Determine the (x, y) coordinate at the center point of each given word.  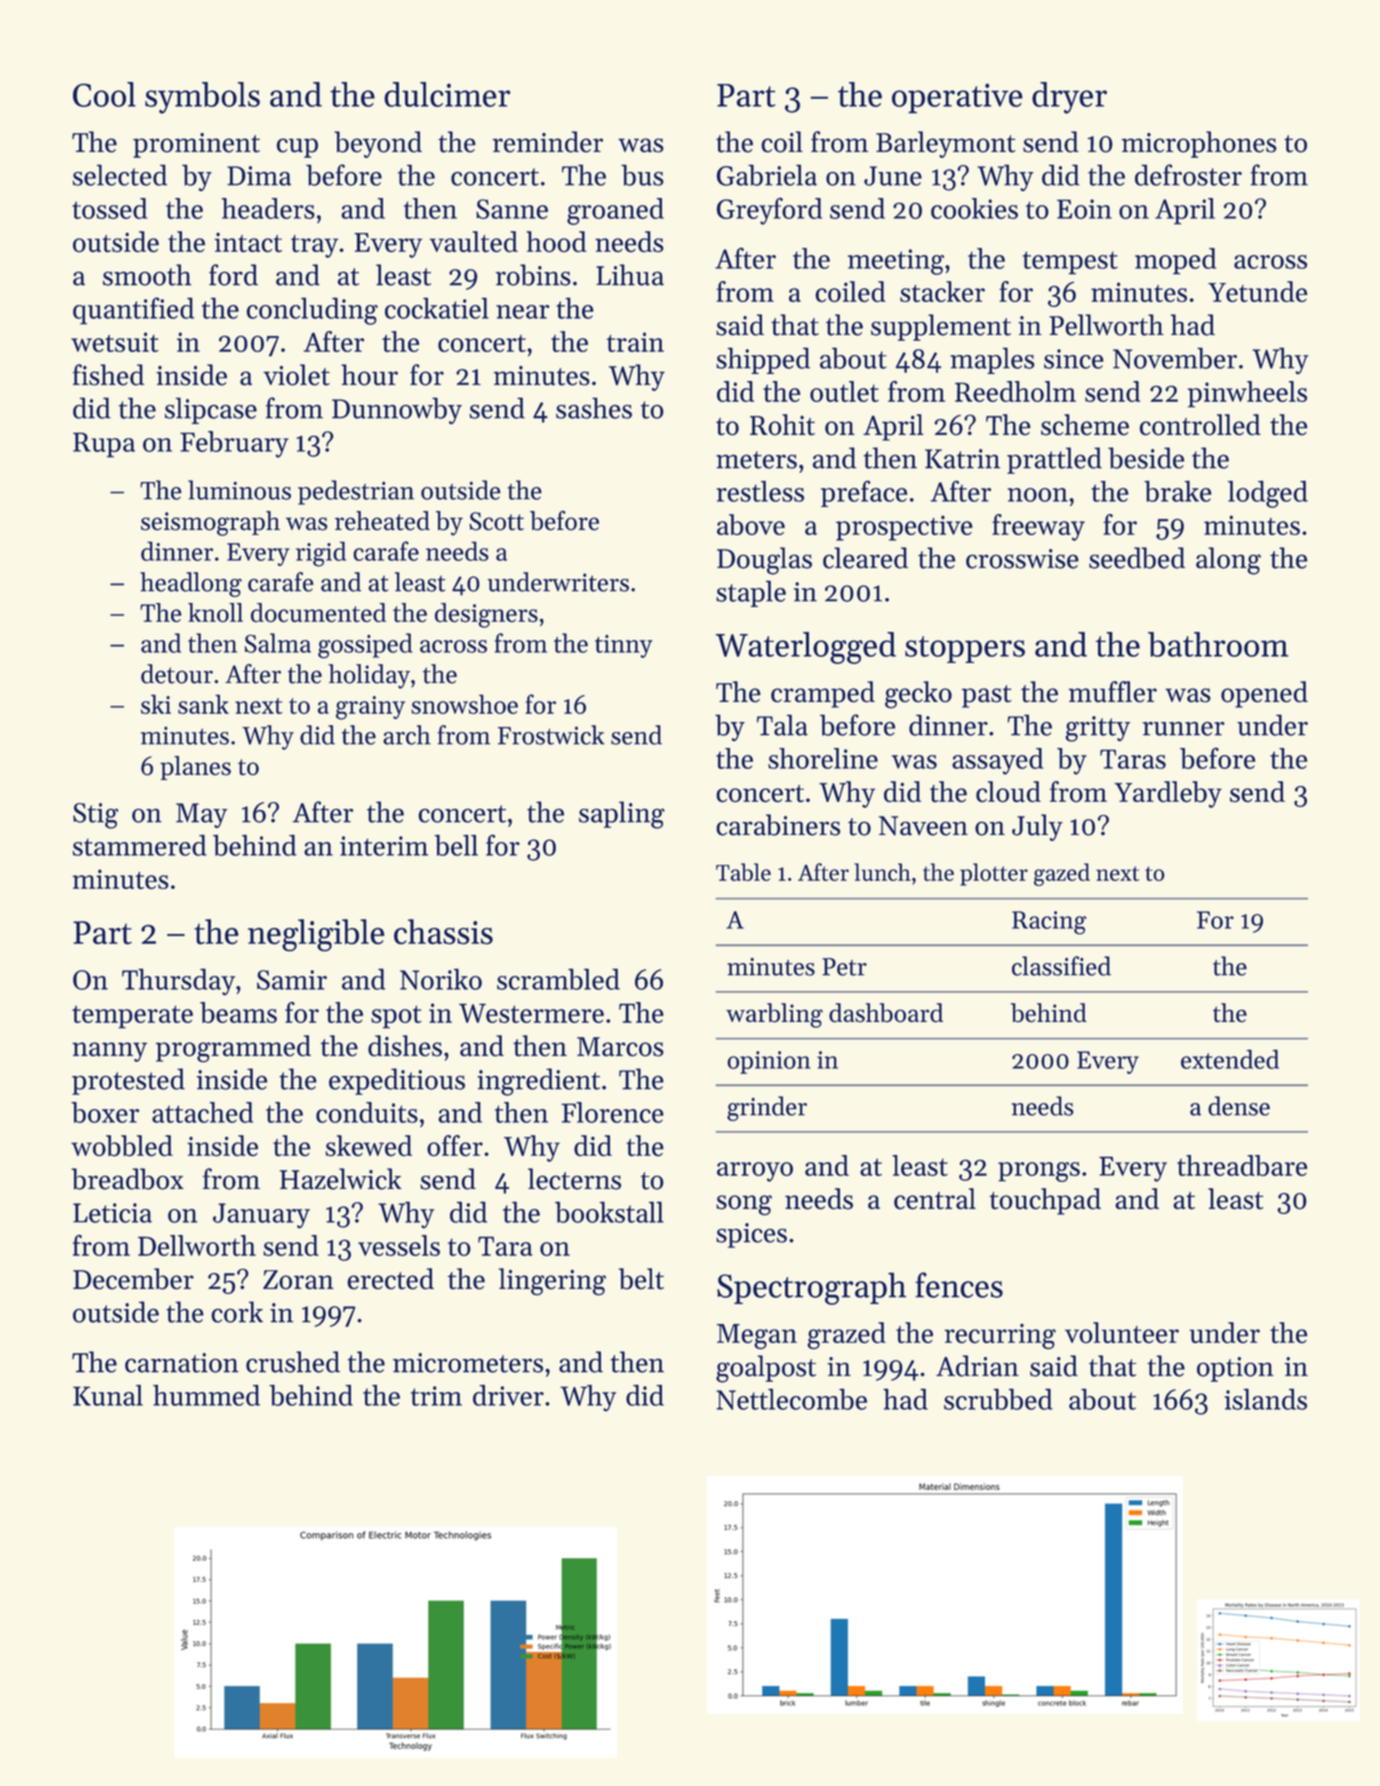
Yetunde (1257, 291)
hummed (206, 1395)
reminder (548, 142)
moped (1175, 261)
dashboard (886, 1013)
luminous (239, 490)
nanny (109, 1052)
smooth (147, 275)
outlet (844, 391)
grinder (767, 1108)
